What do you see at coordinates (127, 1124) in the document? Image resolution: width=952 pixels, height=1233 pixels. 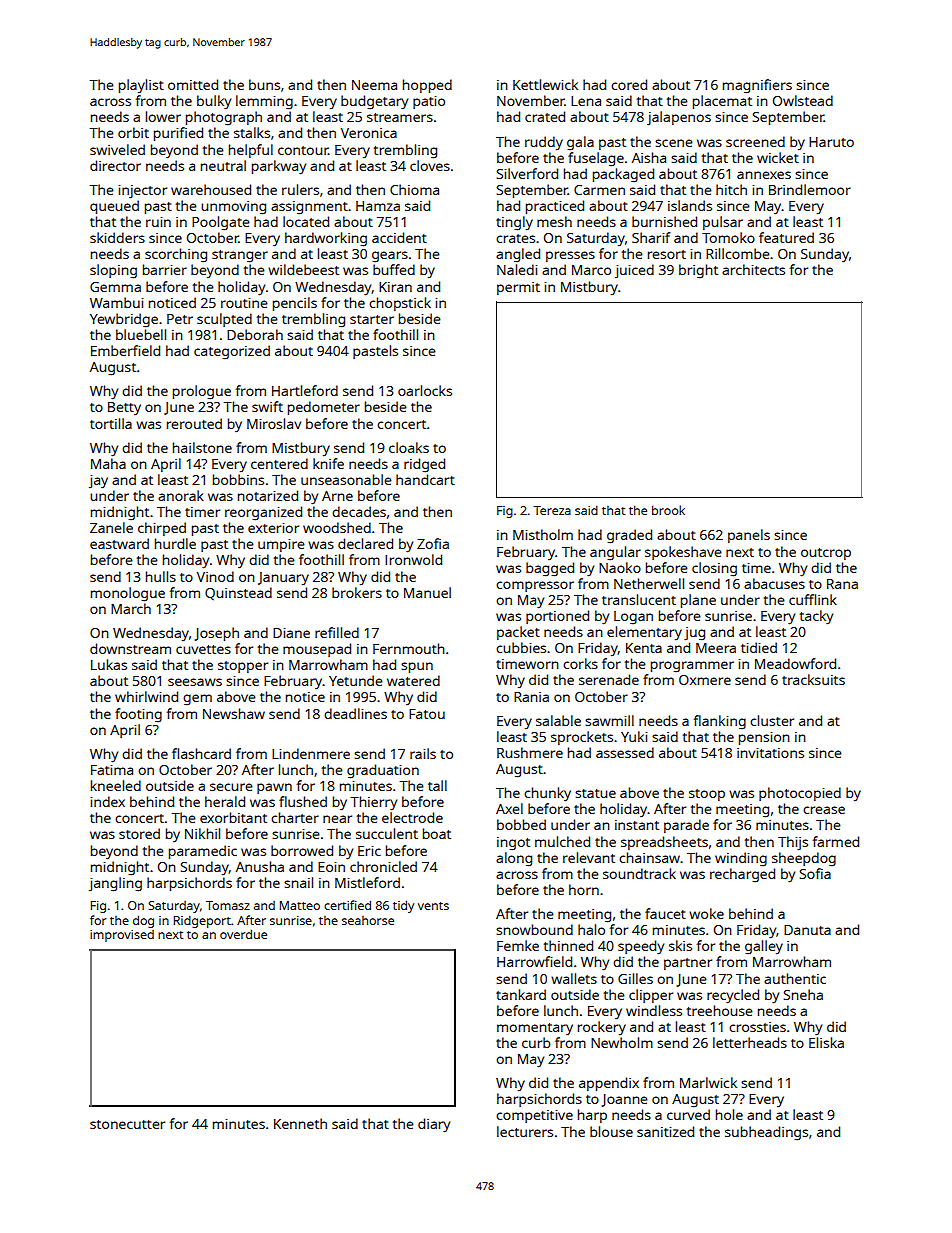 I see `stonecutter` at bounding box center [127, 1124].
